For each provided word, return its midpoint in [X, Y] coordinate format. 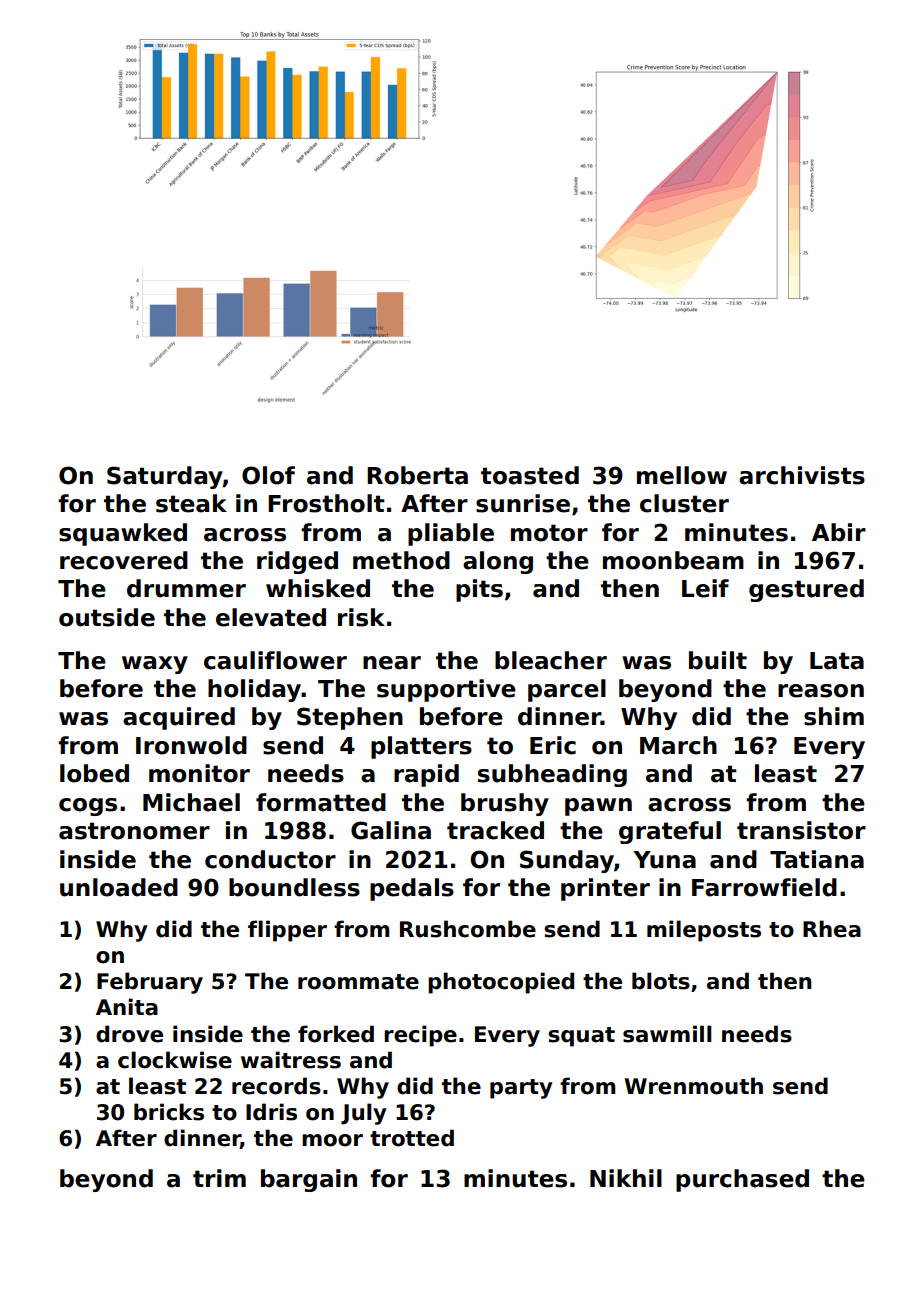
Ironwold [191, 745]
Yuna [664, 860]
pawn [598, 807]
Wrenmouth [694, 1086]
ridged [297, 562]
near [392, 663]
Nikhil [626, 1178]
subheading [552, 775]
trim [219, 1178]
